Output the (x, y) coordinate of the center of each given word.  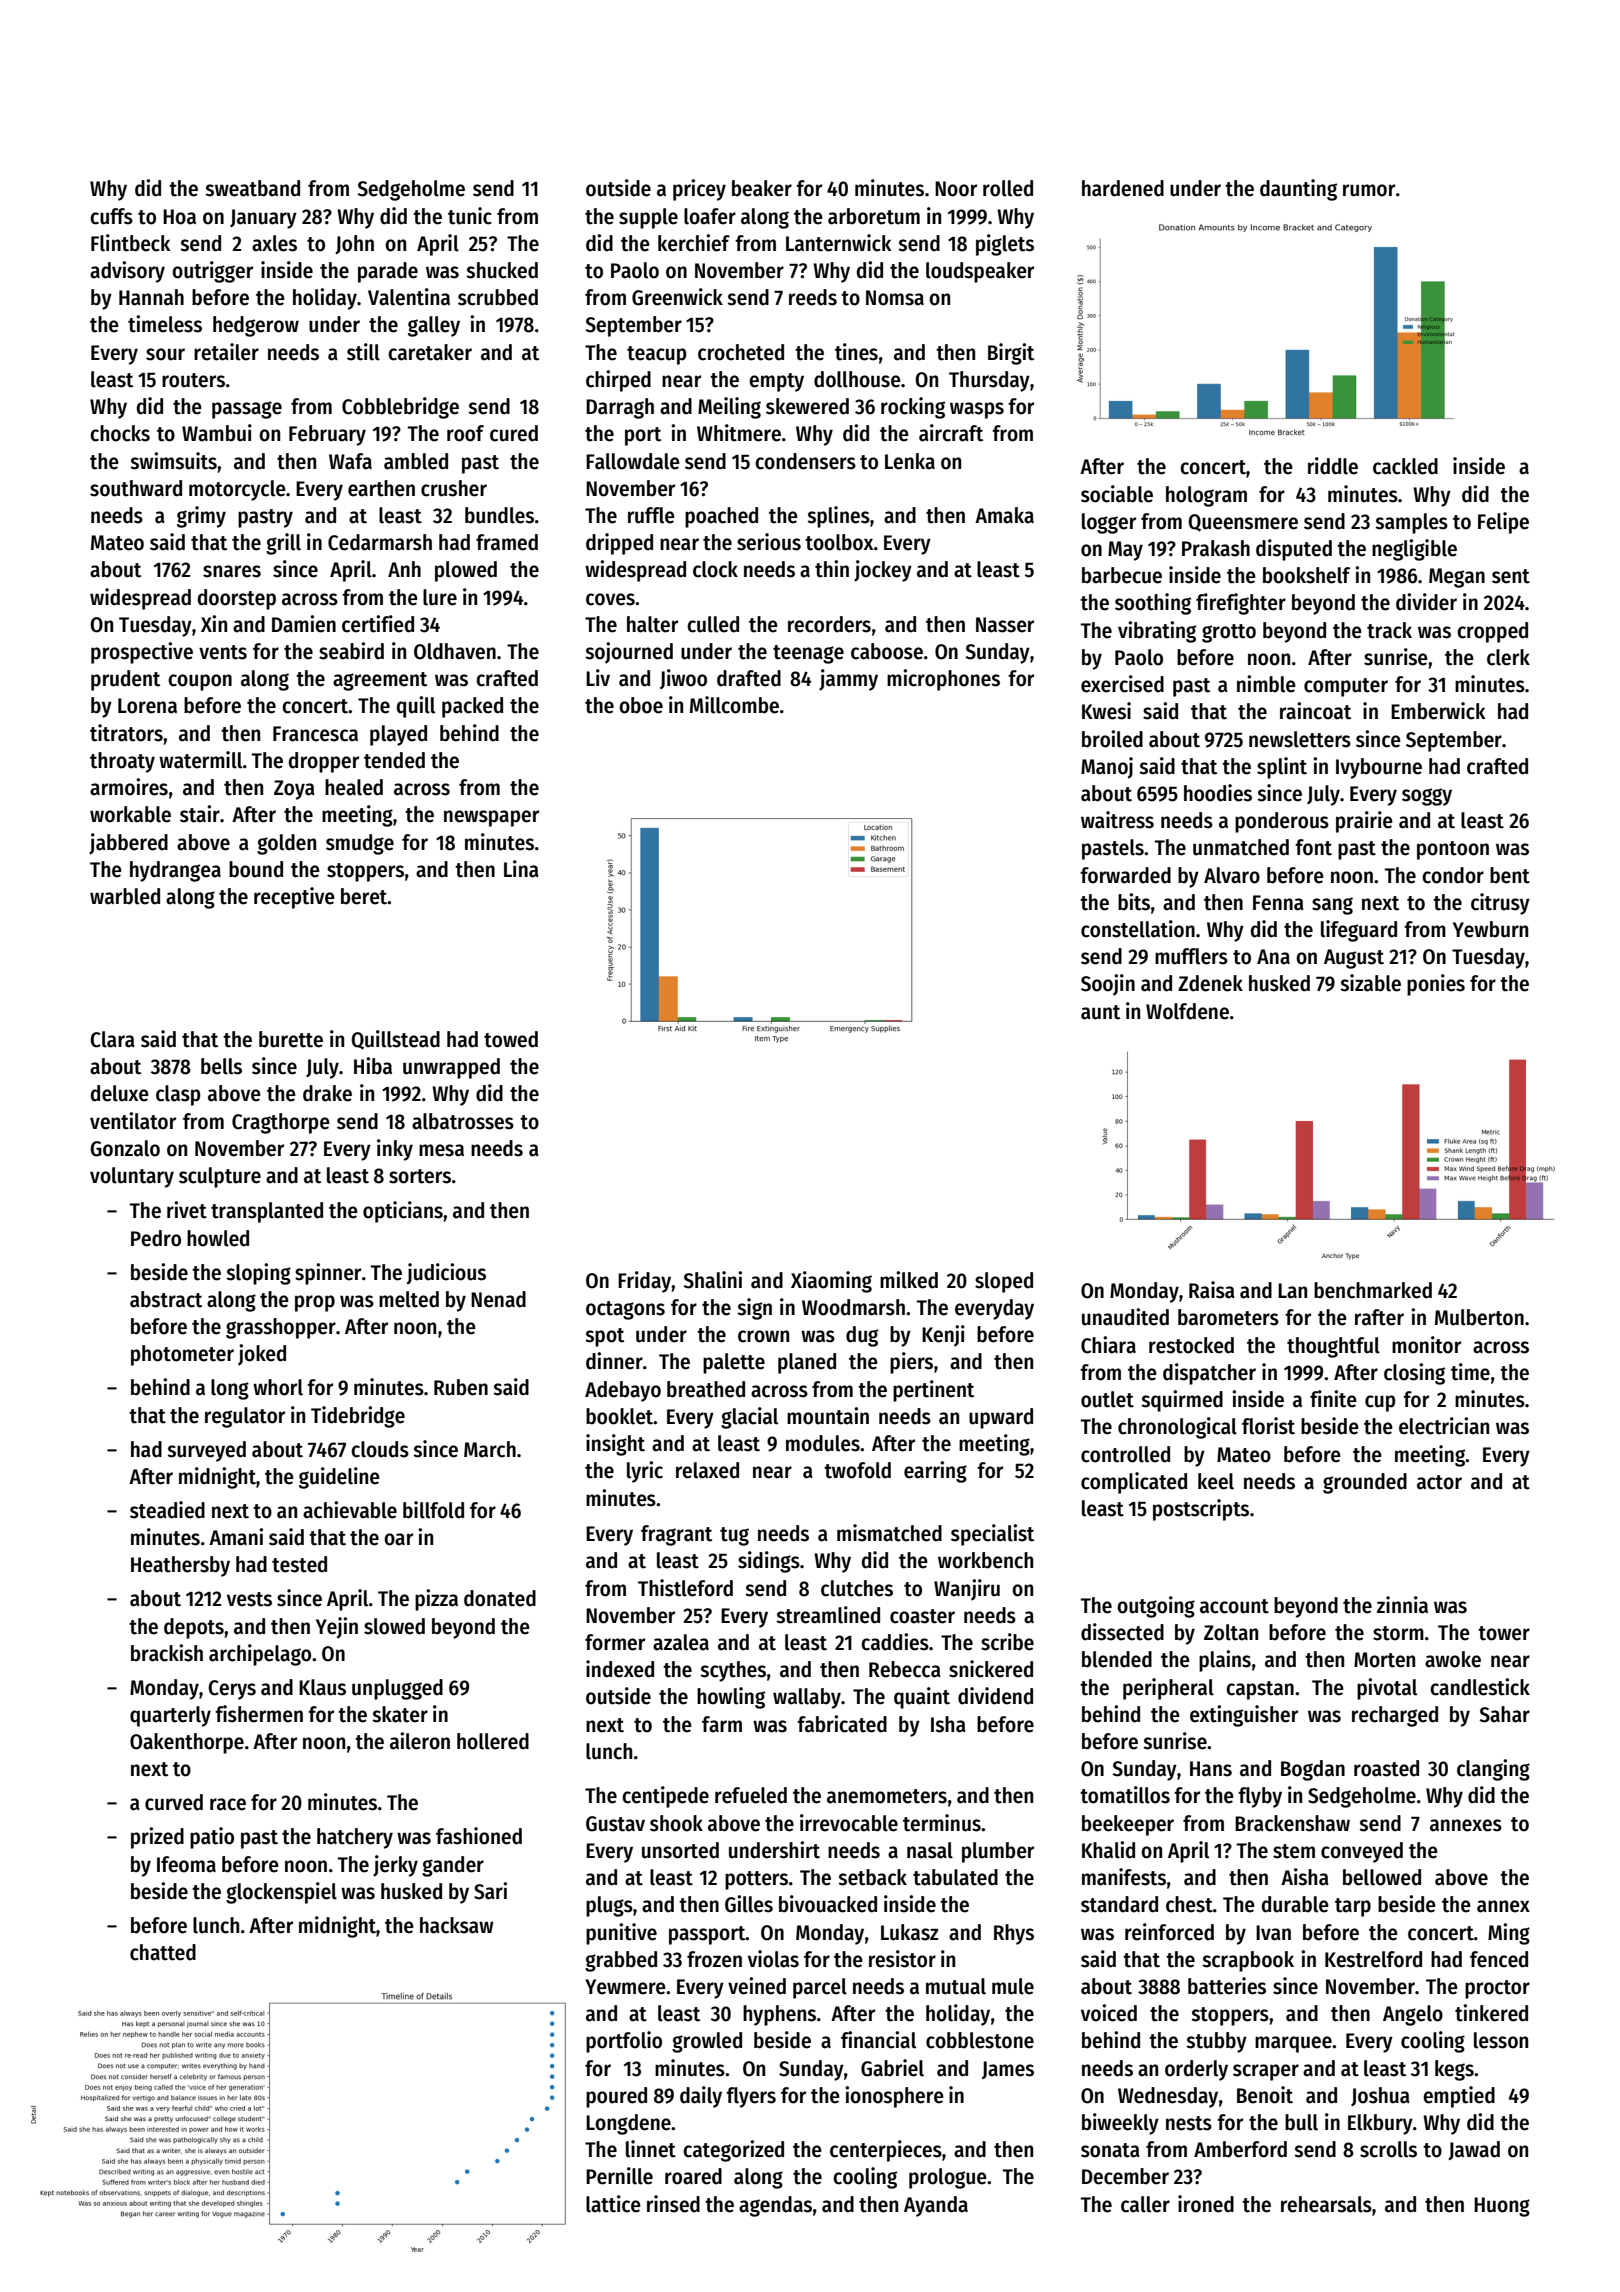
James (1008, 2070)
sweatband (252, 188)
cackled (1405, 466)
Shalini (712, 1280)
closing (1414, 1374)
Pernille (619, 2176)
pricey (699, 190)
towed (511, 1039)
